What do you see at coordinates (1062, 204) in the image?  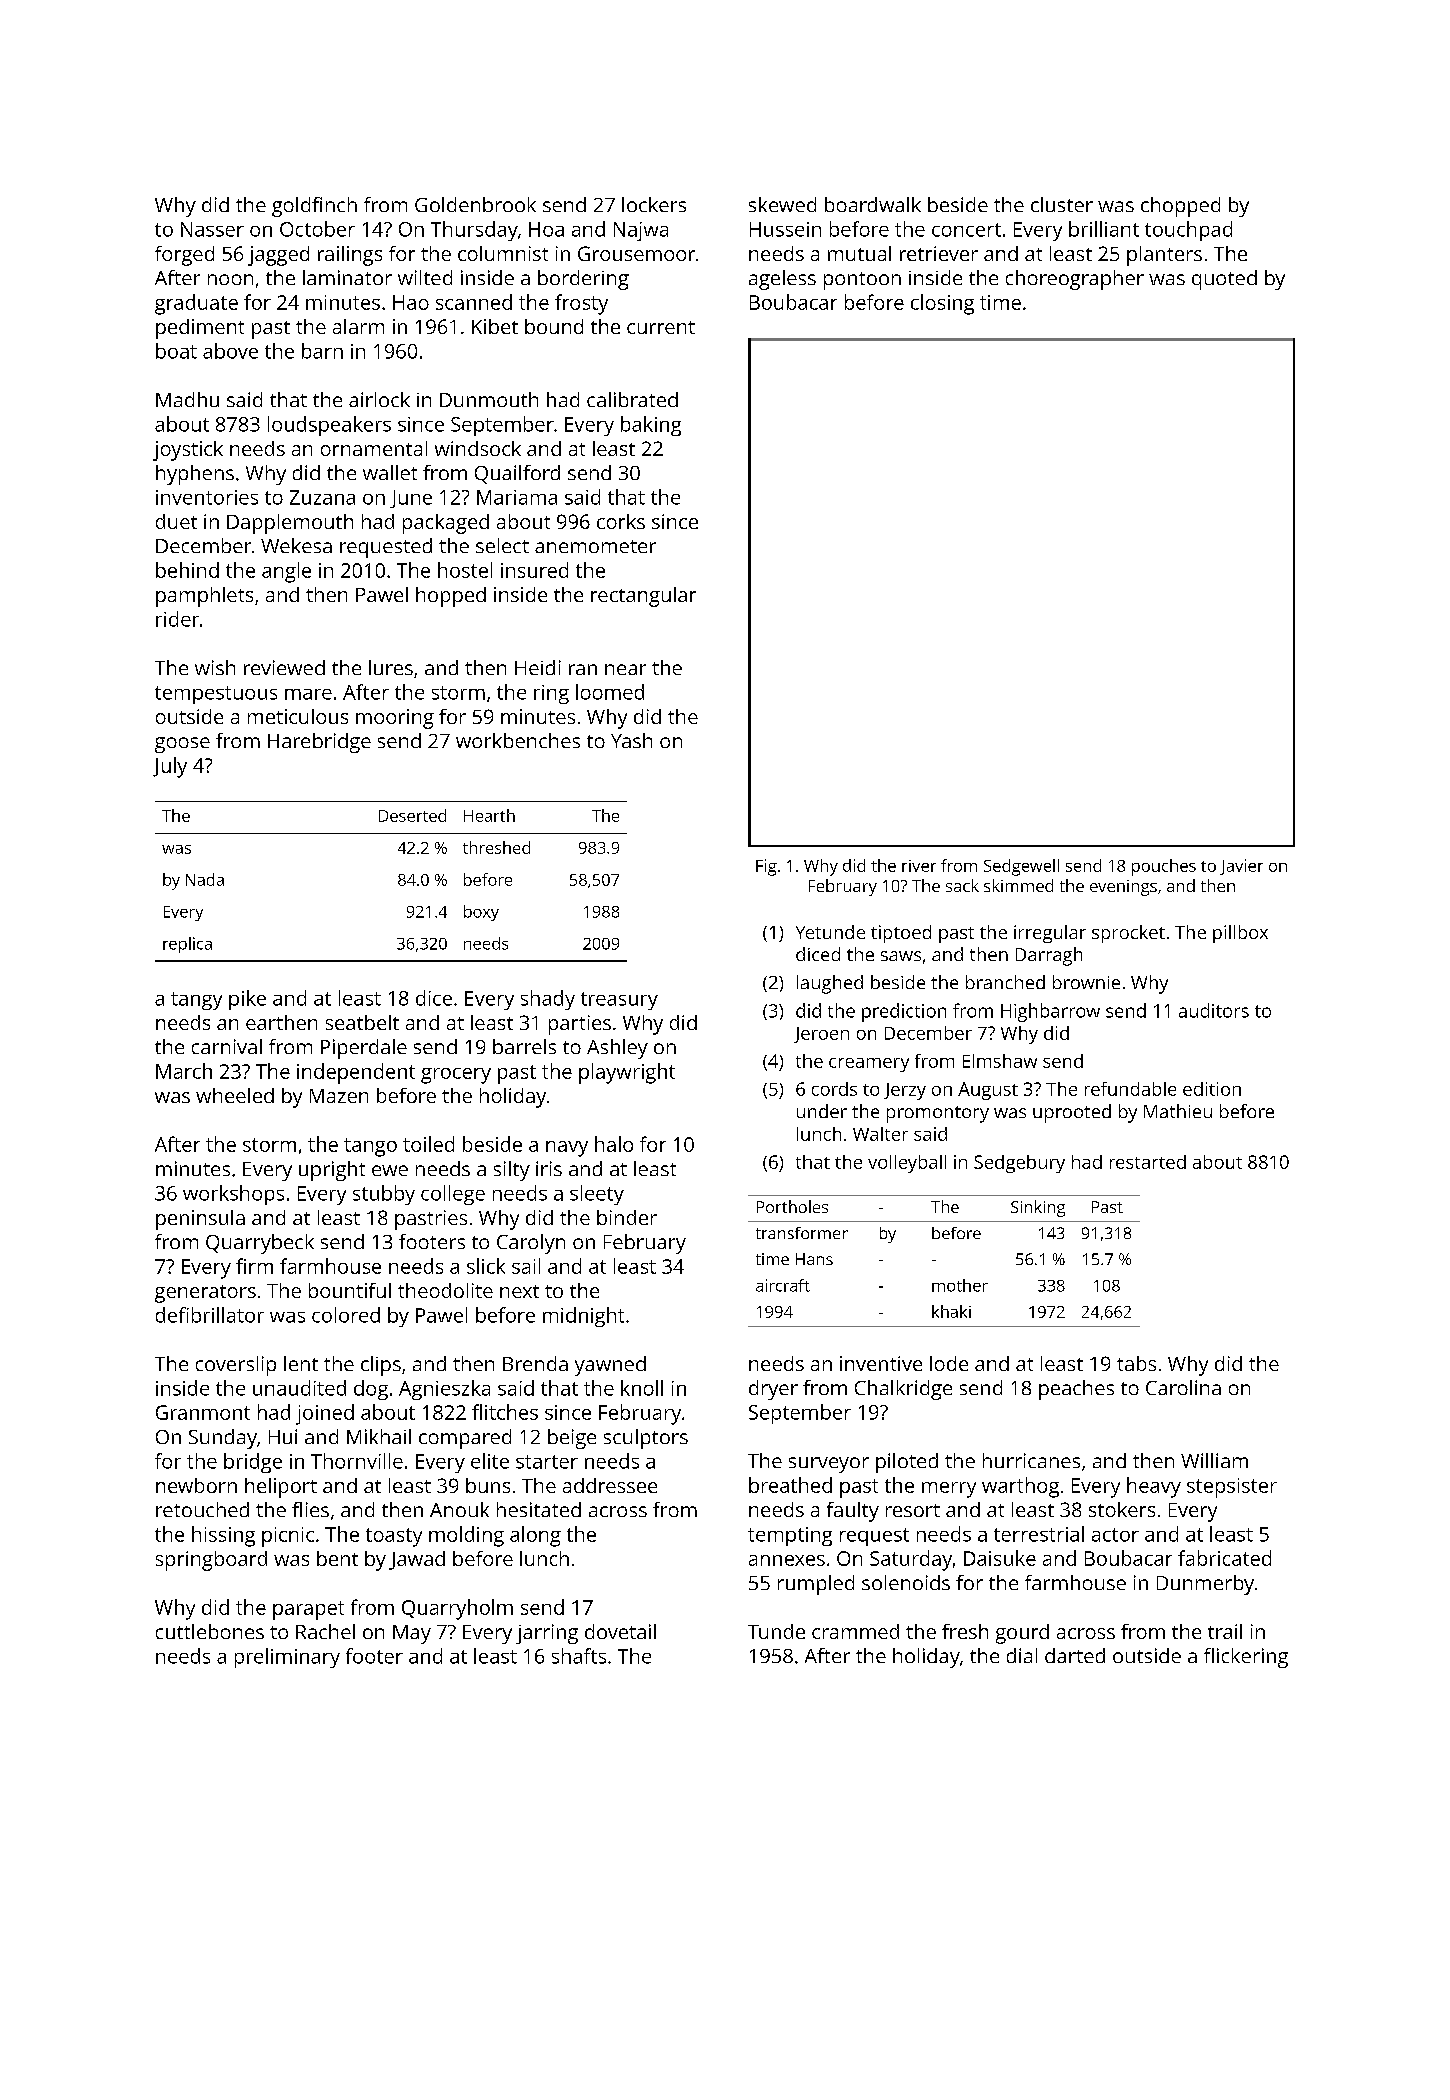 I see `cluster` at bounding box center [1062, 204].
